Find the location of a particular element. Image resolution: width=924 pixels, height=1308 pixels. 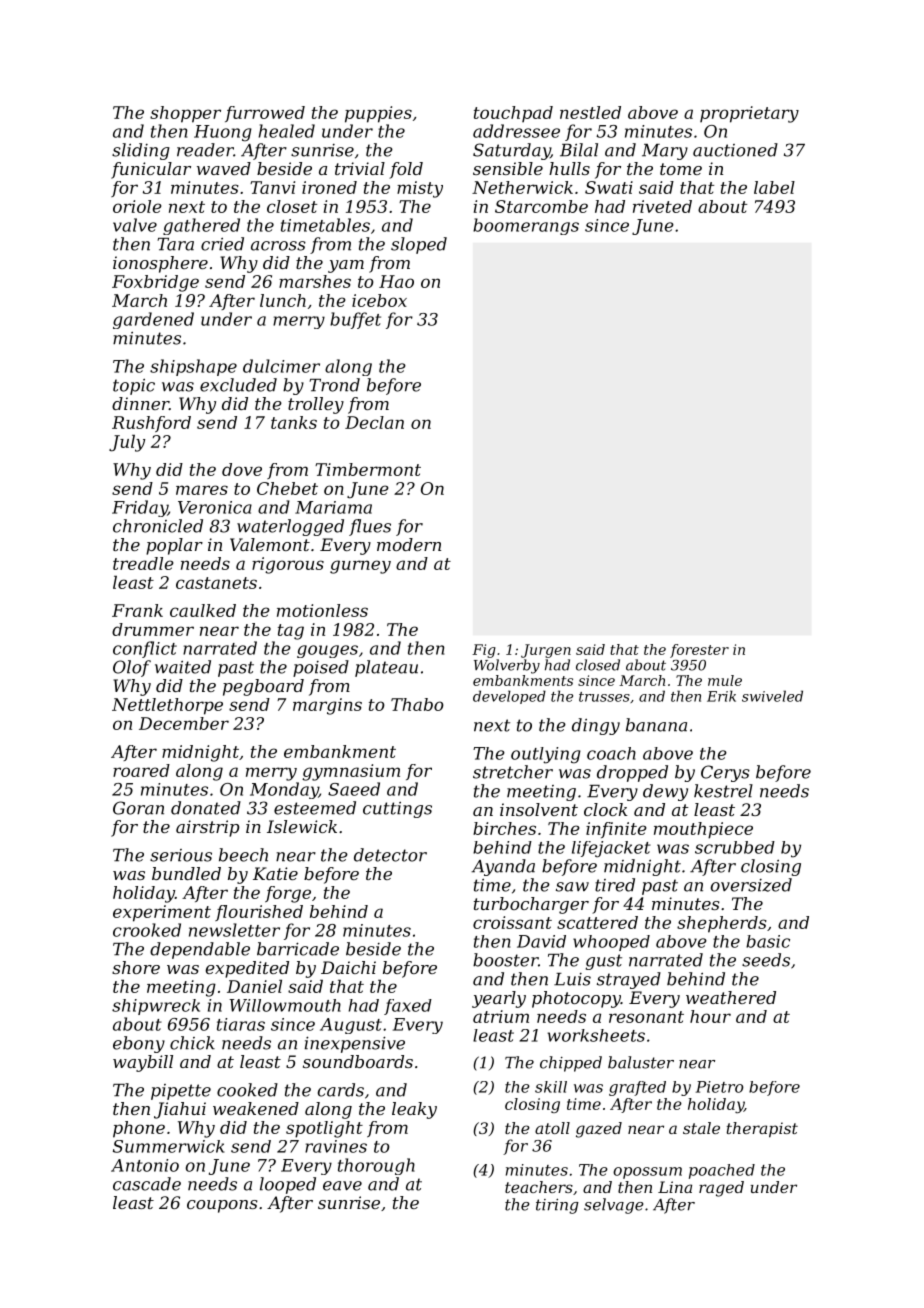

Cerys is located at coordinates (725, 773).
